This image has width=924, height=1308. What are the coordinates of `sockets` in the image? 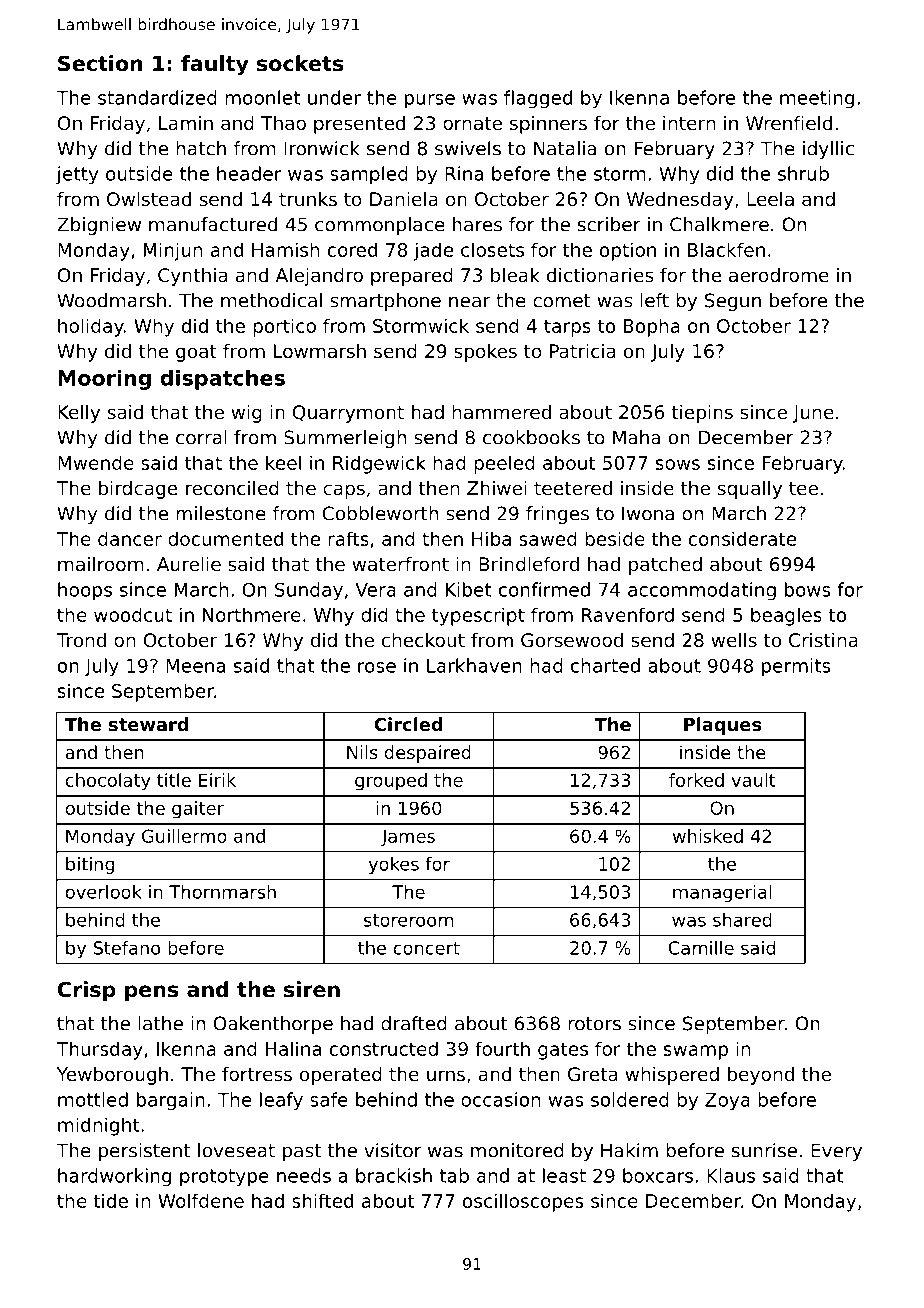 It's located at (300, 63).
